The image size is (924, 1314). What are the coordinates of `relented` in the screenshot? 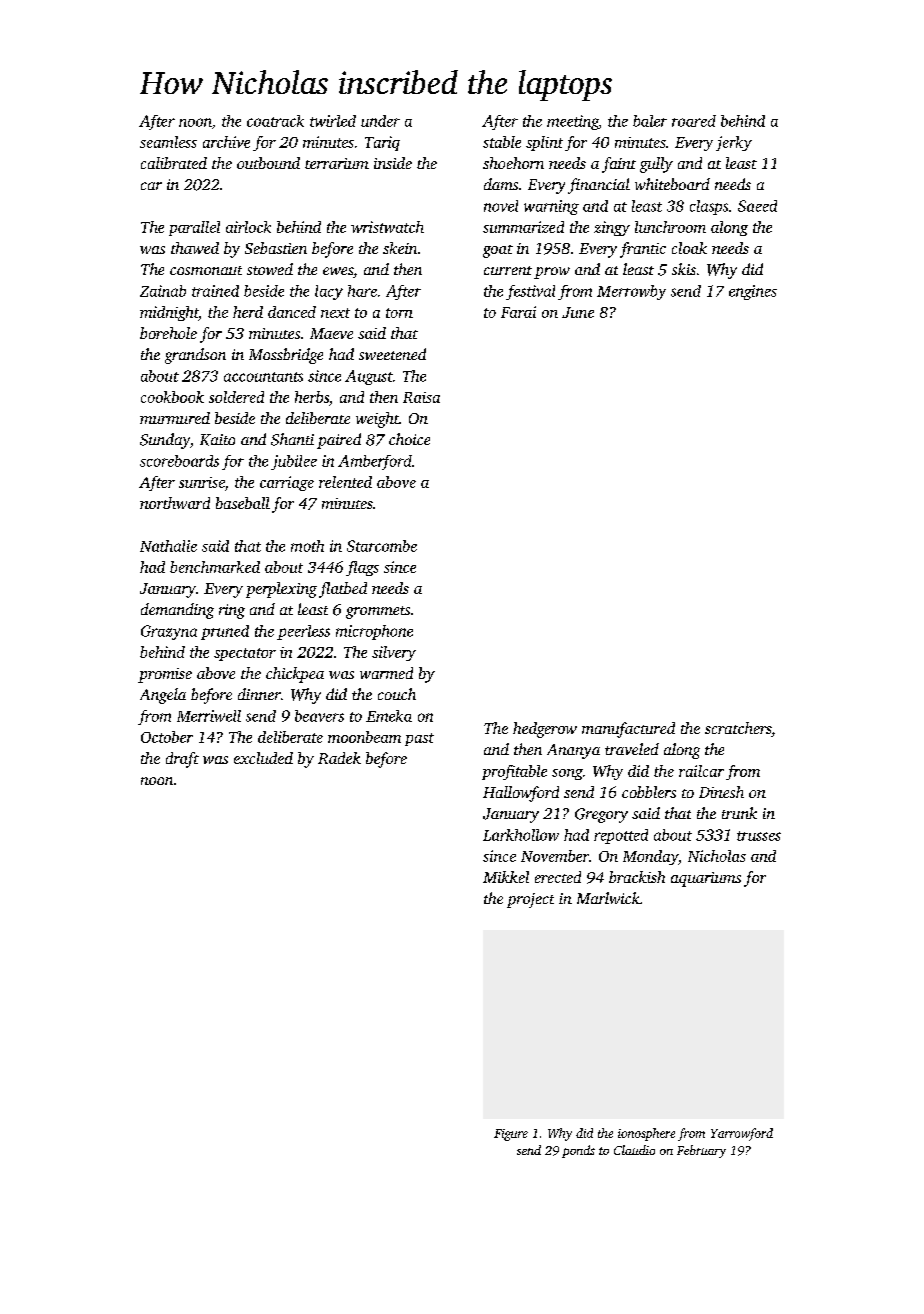 It's located at (345, 482).
